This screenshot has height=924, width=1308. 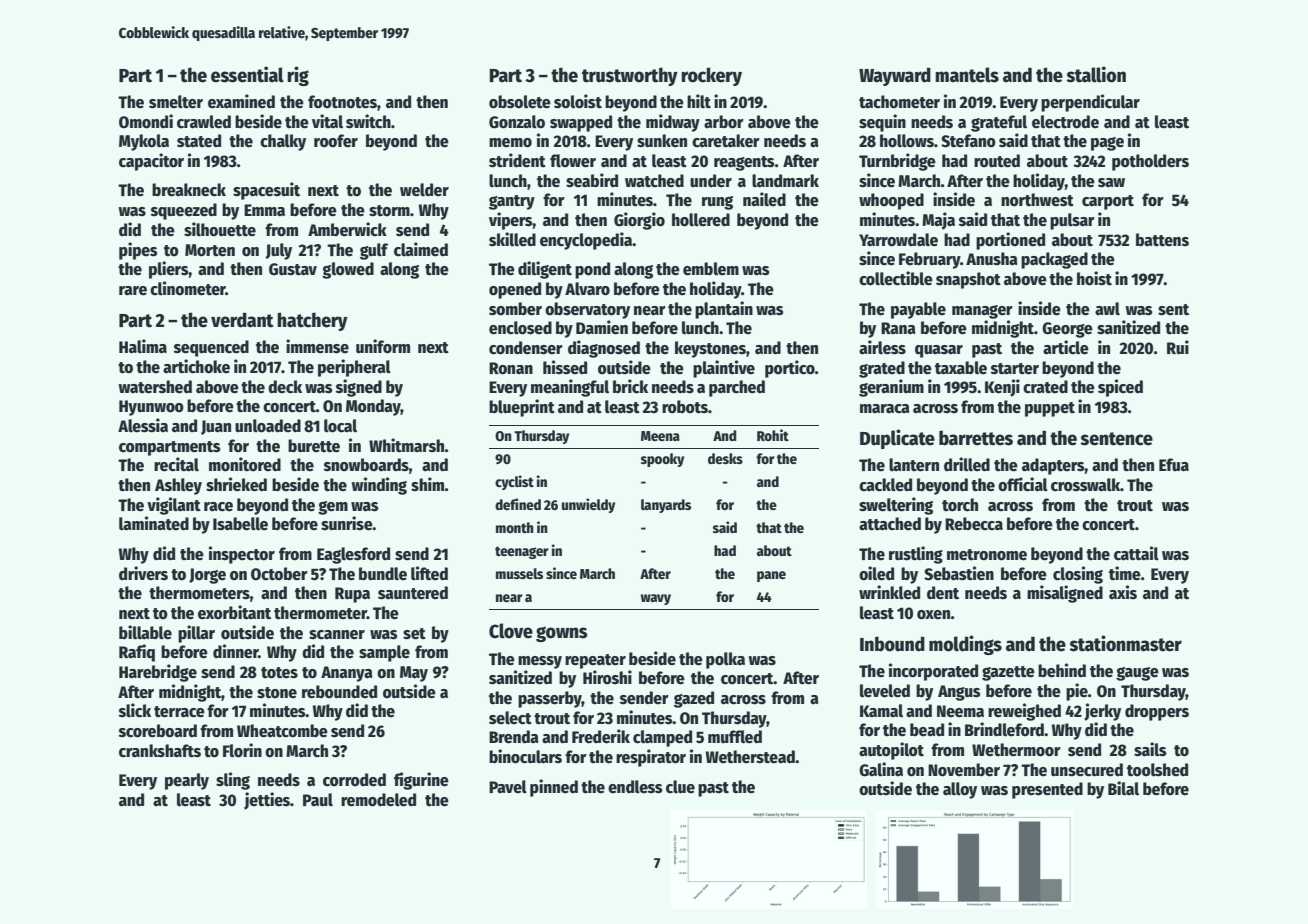 What do you see at coordinates (967, 75) in the screenshot?
I see `mantels` at bounding box center [967, 75].
